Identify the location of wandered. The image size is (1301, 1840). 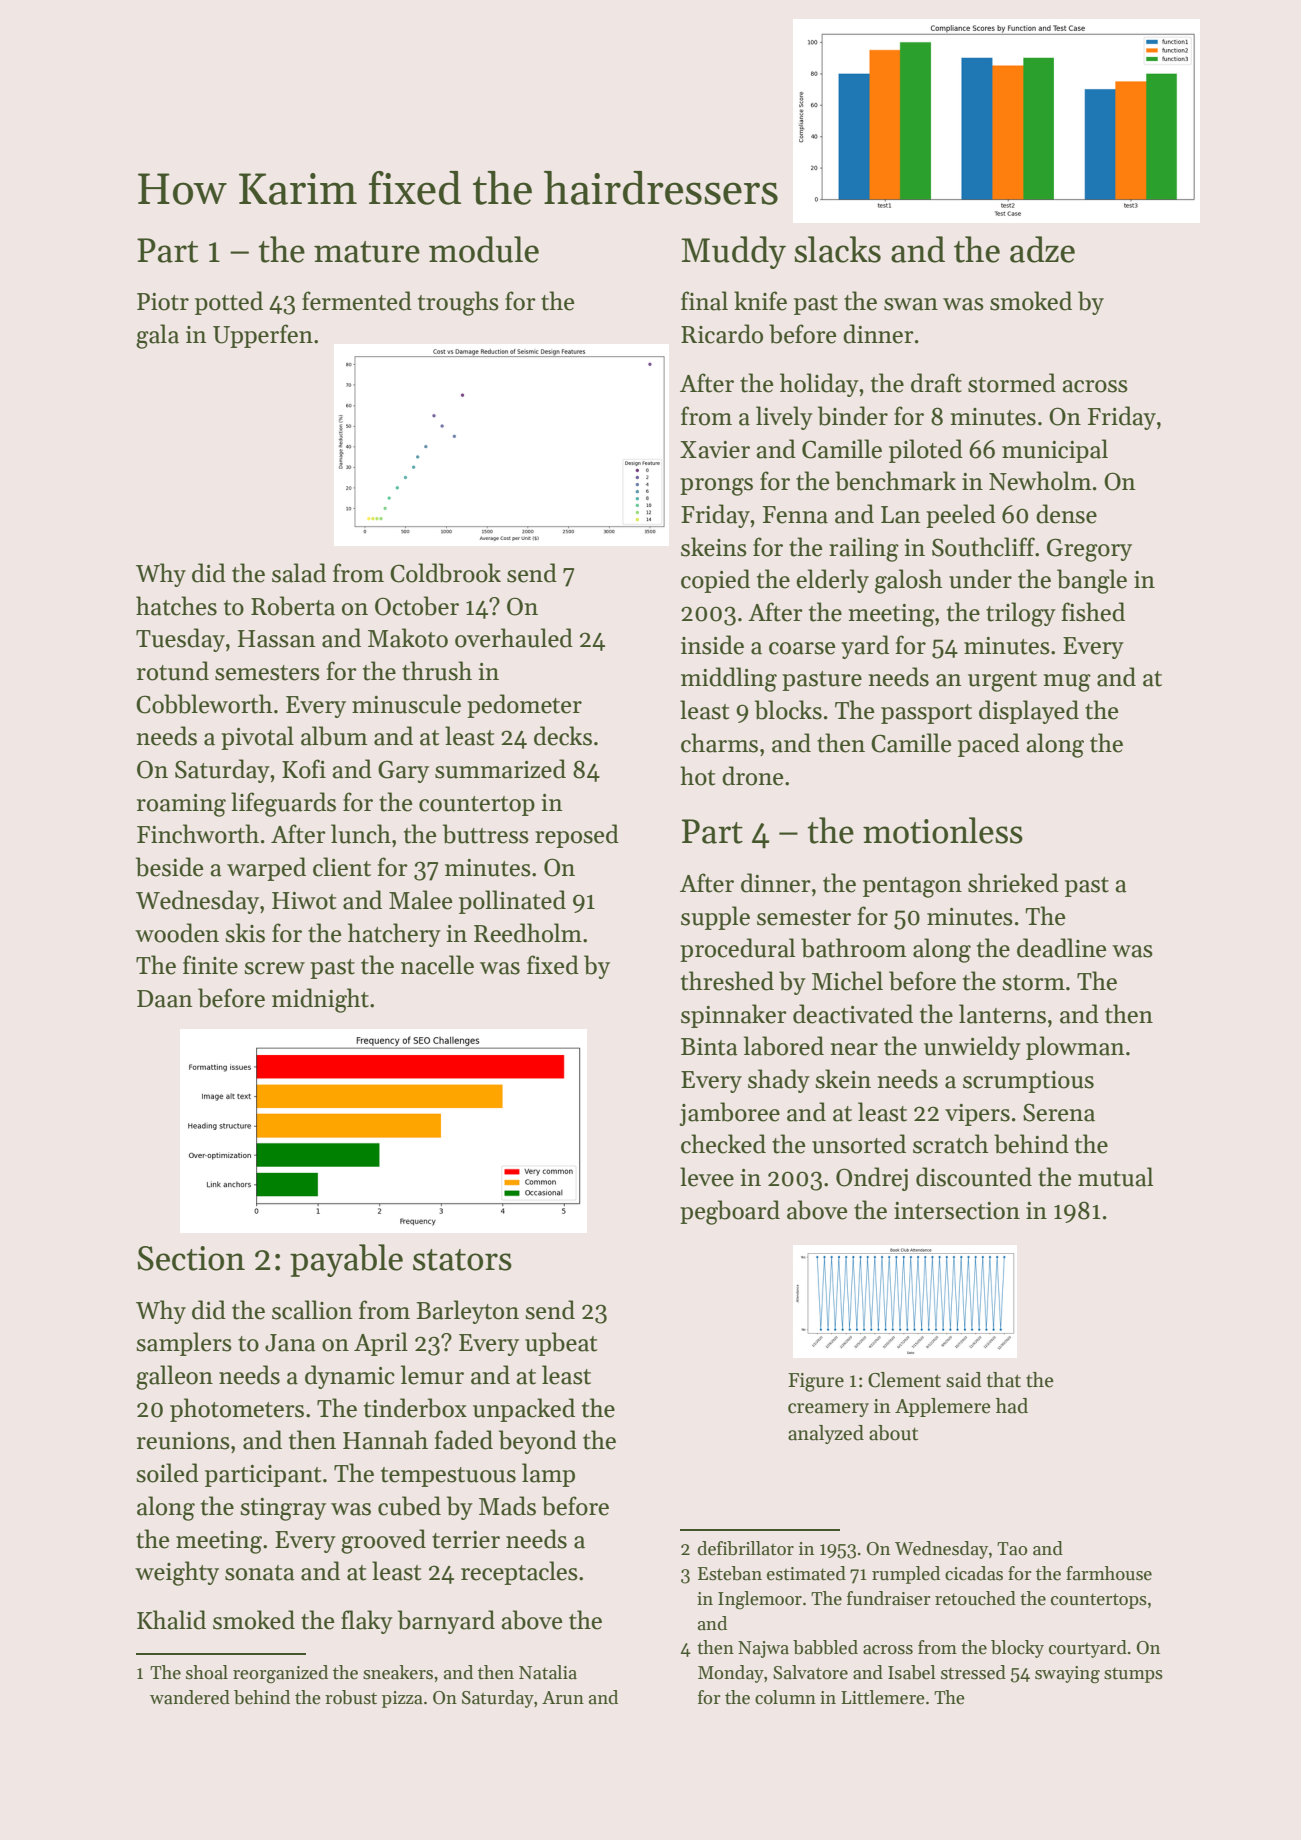
(190, 1697).
